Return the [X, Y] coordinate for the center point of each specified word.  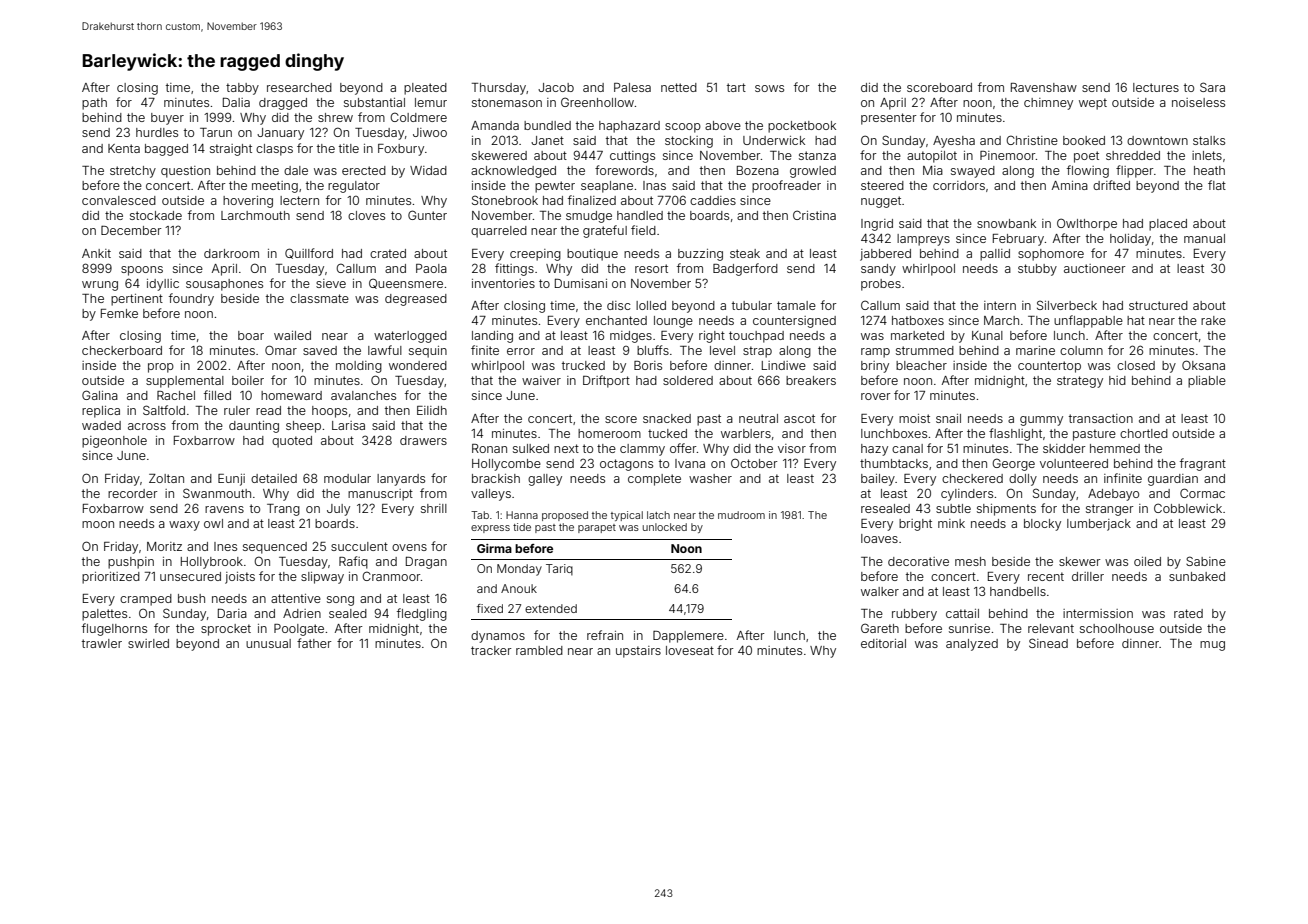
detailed [274, 478]
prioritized [111, 578]
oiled [1147, 561]
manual [1204, 238]
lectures [1156, 87]
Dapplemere [688, 636]
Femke [119, 313]
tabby [242, 89]
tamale [796, 305]
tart [736, 87]
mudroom [741, 515]
